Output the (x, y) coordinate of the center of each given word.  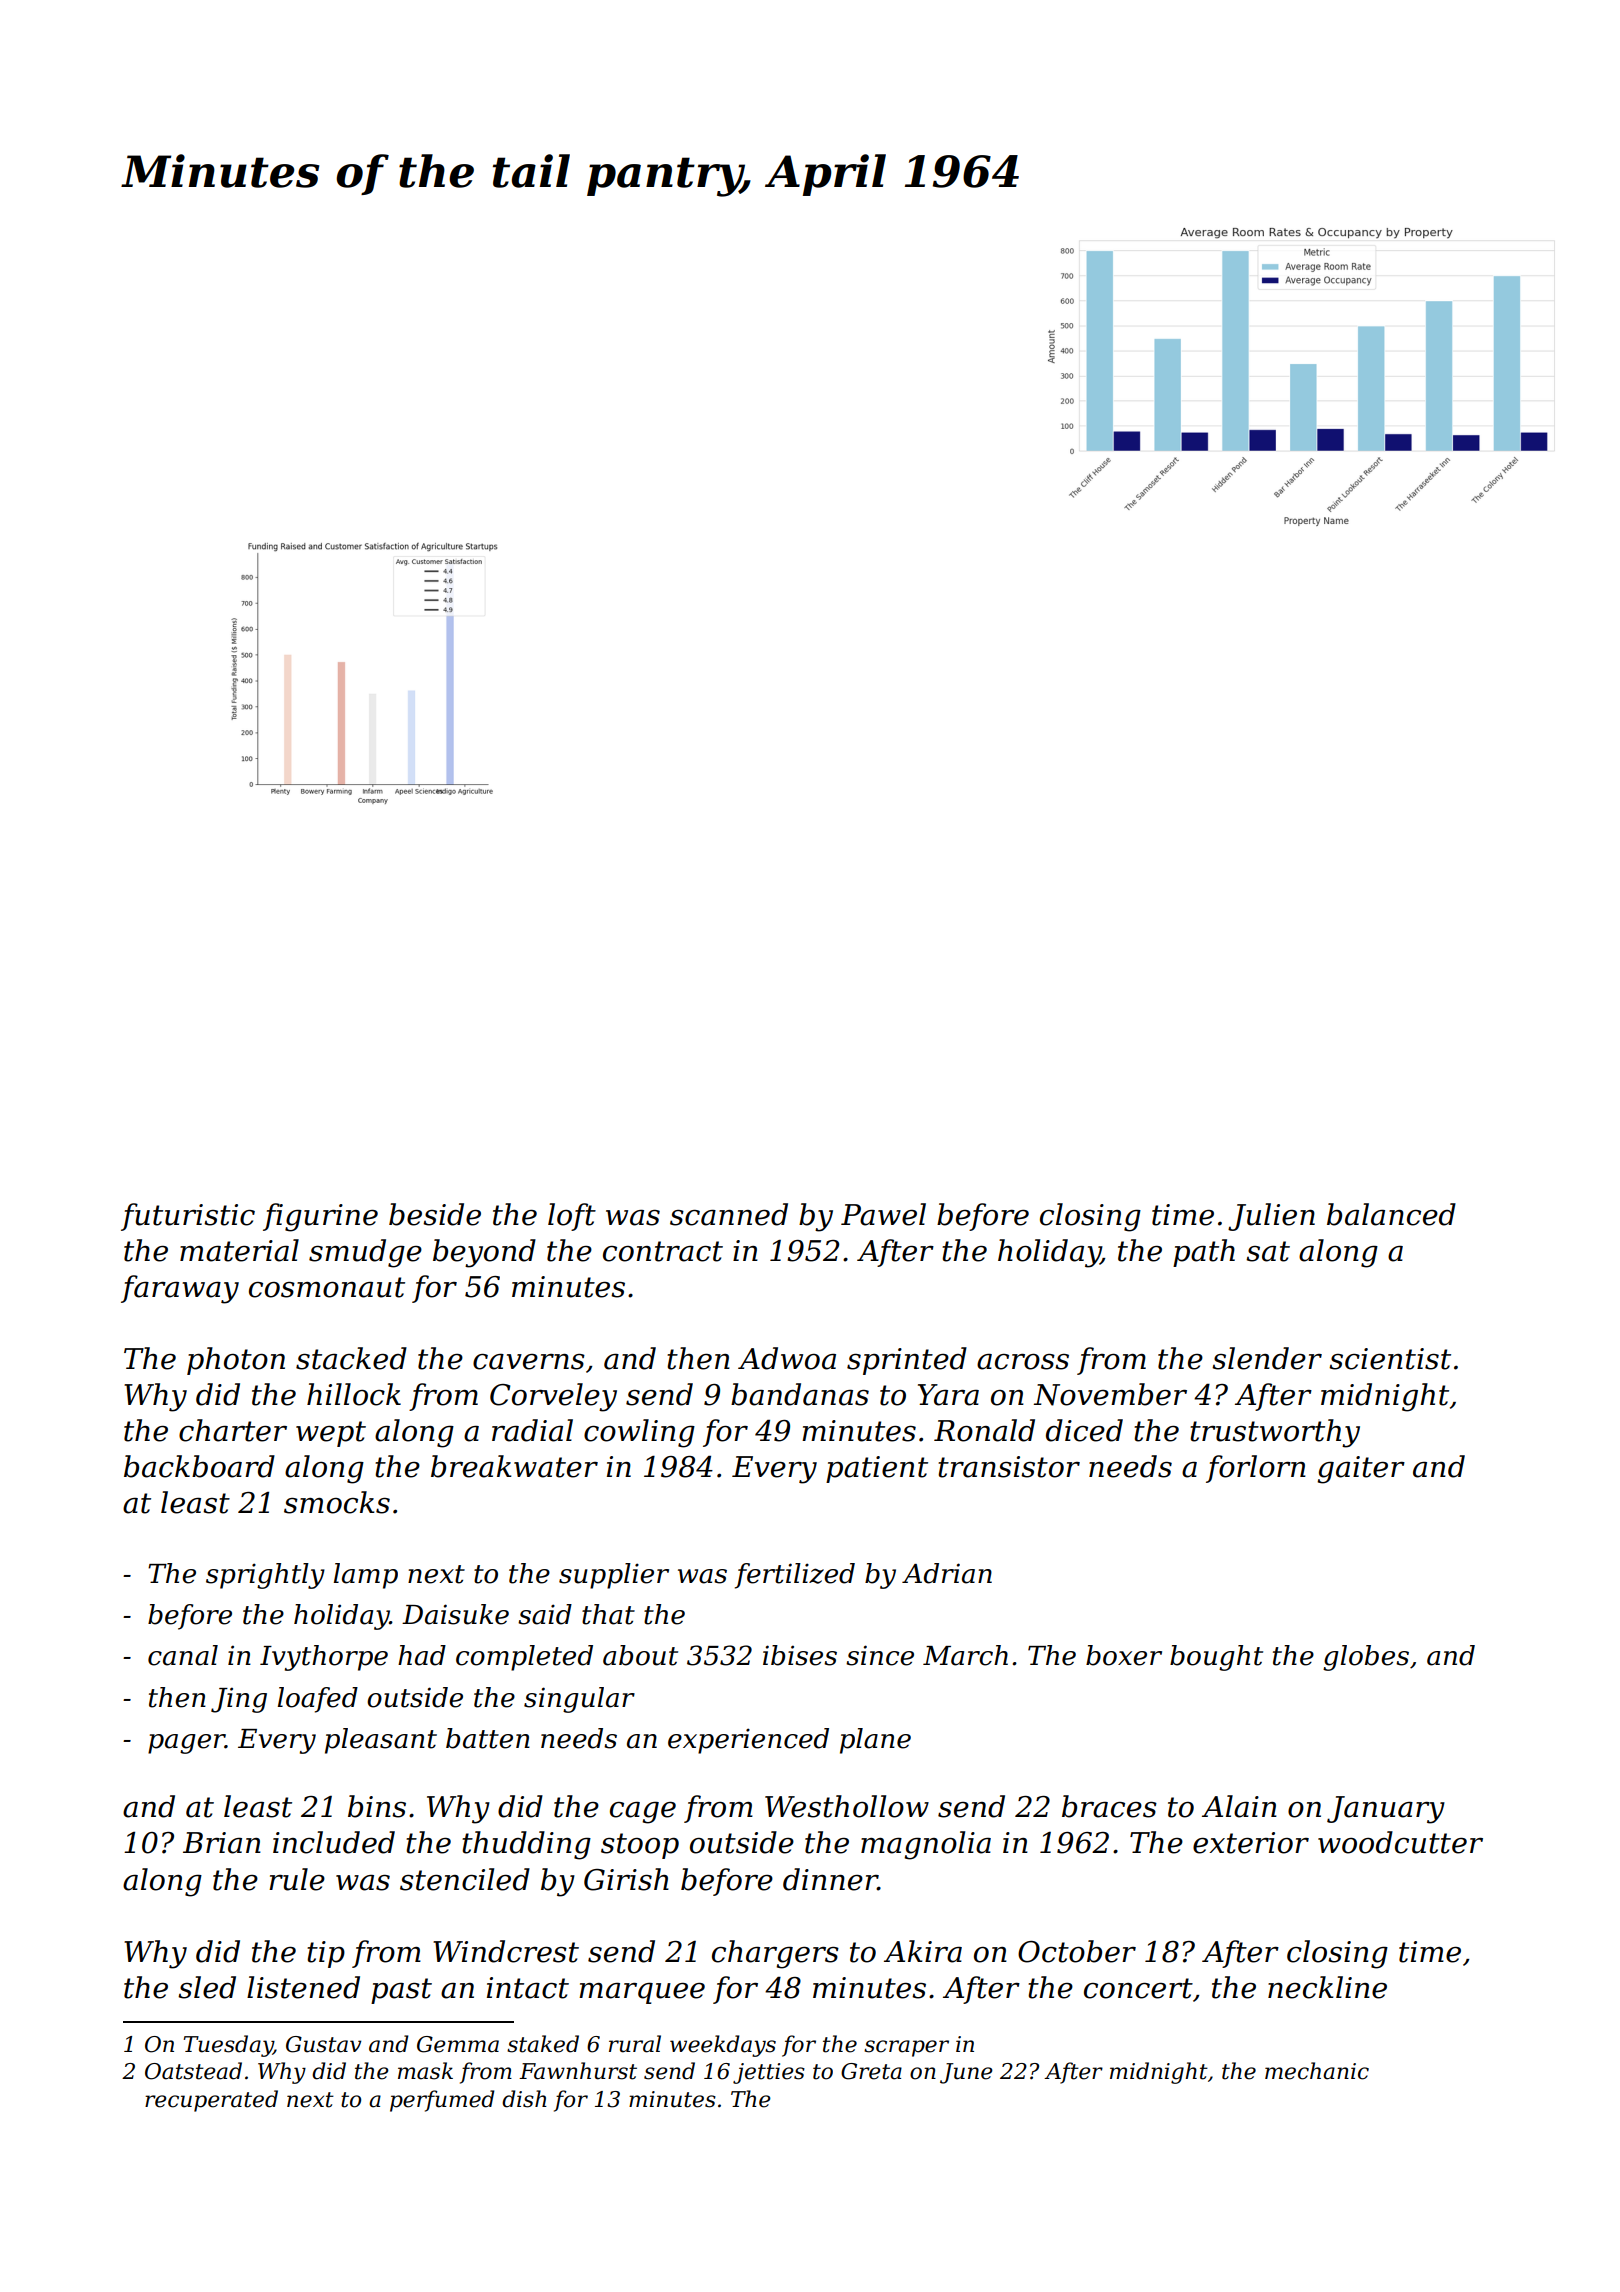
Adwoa (787, 1358)
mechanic (1317, 2071)
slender (1267, 1358)
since (880, 1655)
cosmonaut (327, 1287)
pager (186, 1744)
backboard (199, 1466)
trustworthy (1275, 1433)
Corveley (553, 1397)
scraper (906, 2048)
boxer (1124, 1655)
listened (303, 1987)
